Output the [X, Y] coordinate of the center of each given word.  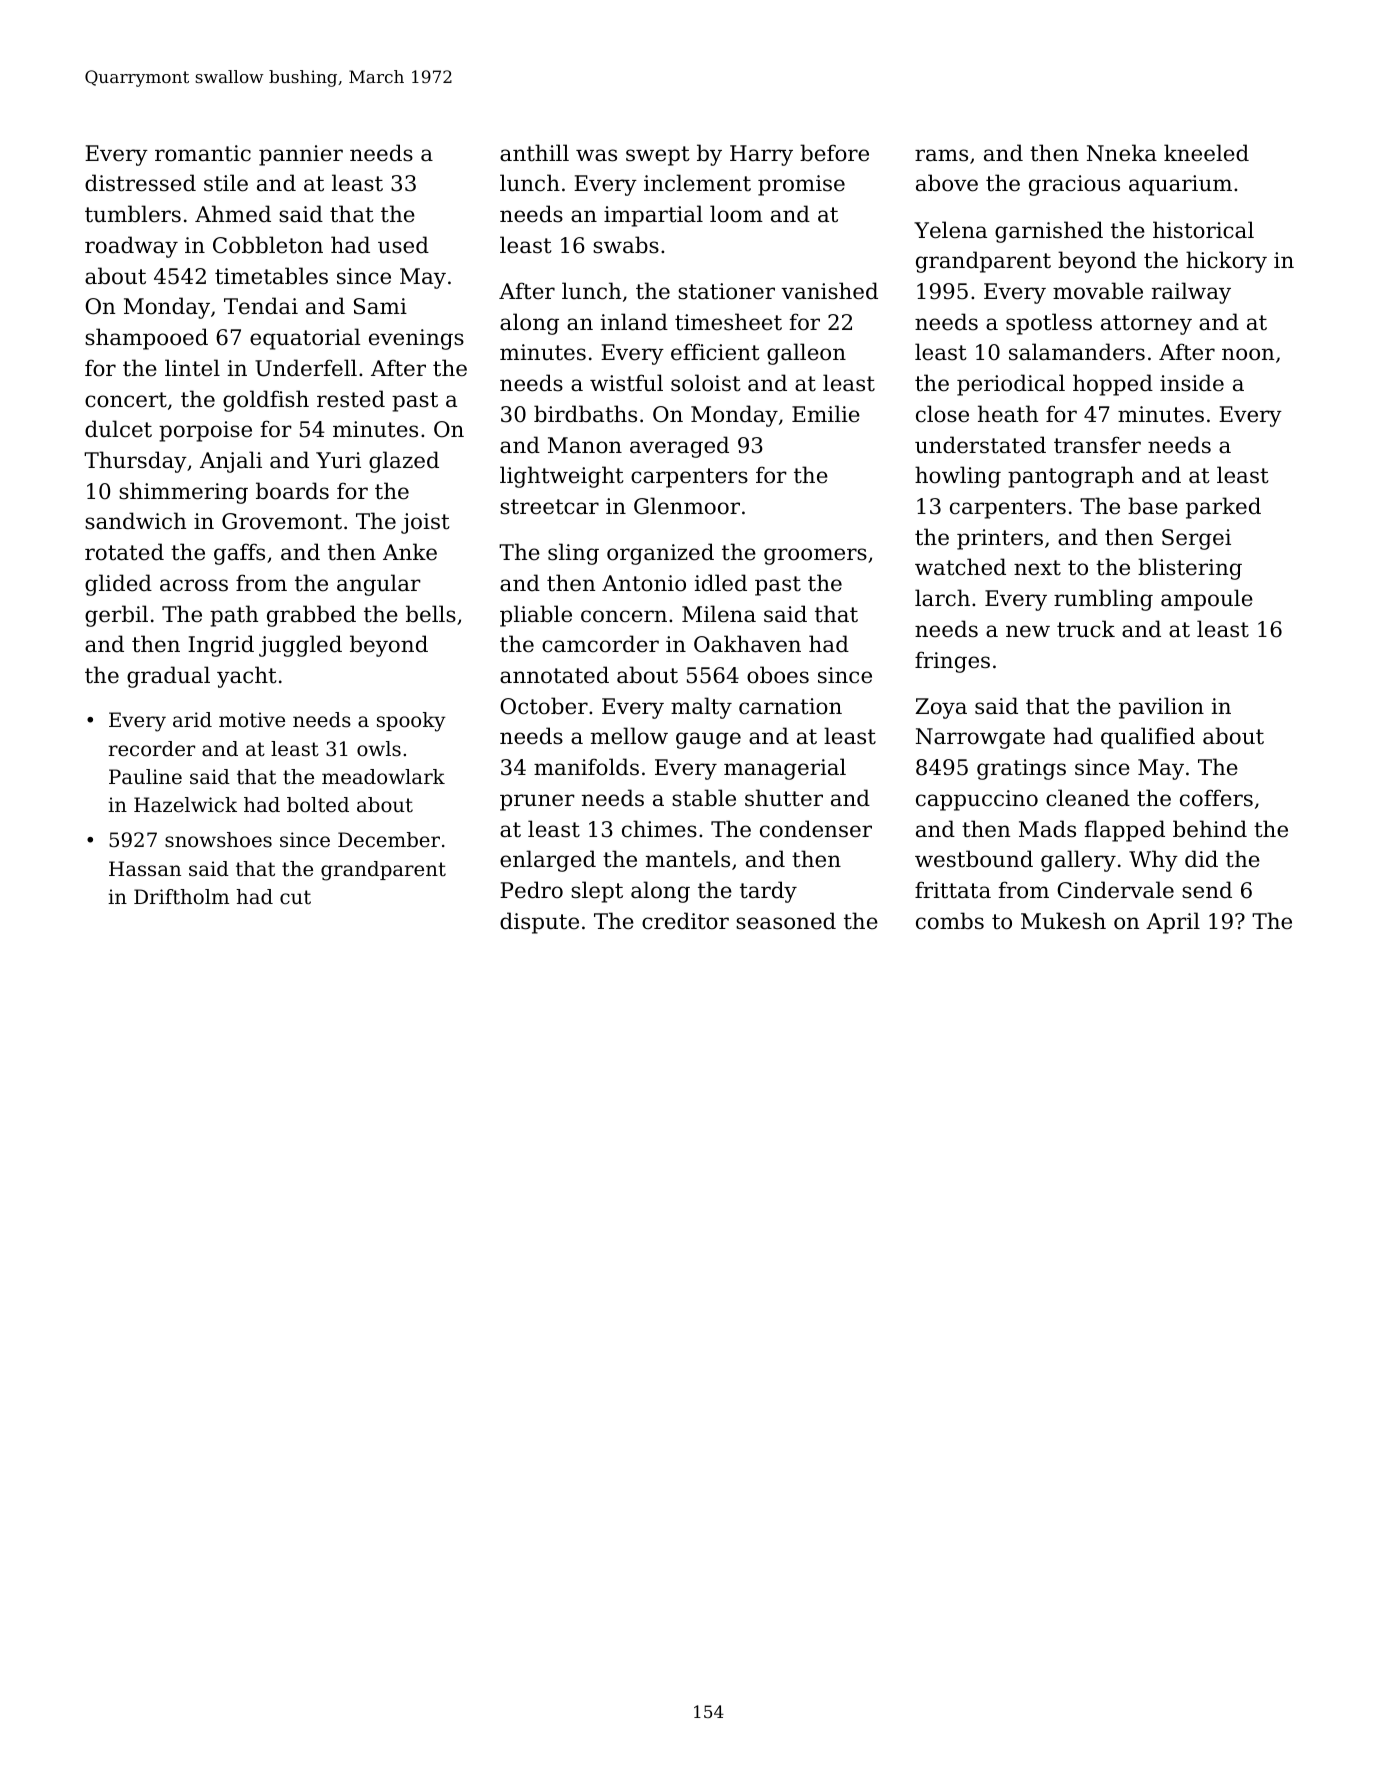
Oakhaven [747, 644]
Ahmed [233, 214]
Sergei [1196, 539]
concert [126, 400]
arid [192, 719]
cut [295, 897]
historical [1203, 230]
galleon [806, 354]
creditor [685, 921]
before [834, 153]
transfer [1097, 445]
